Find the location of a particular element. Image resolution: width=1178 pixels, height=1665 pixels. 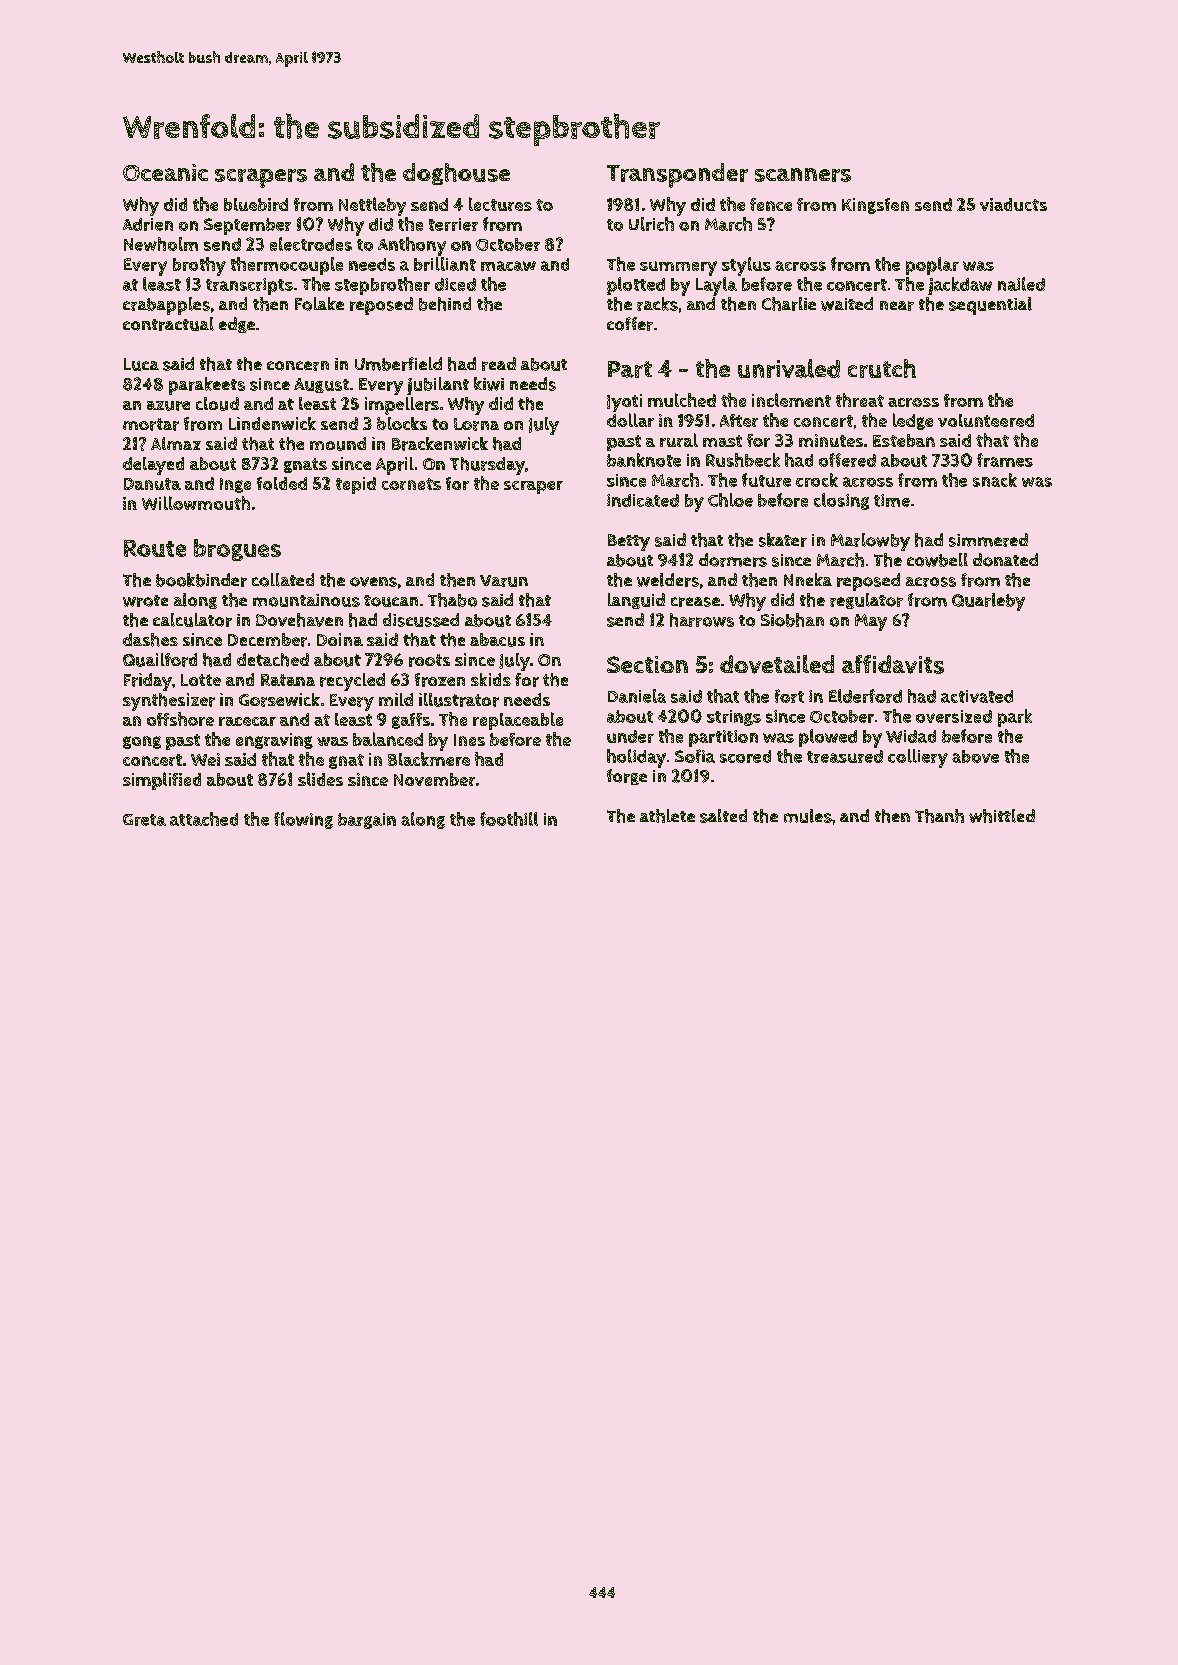

frames is located at coordinates (1005, 460).
